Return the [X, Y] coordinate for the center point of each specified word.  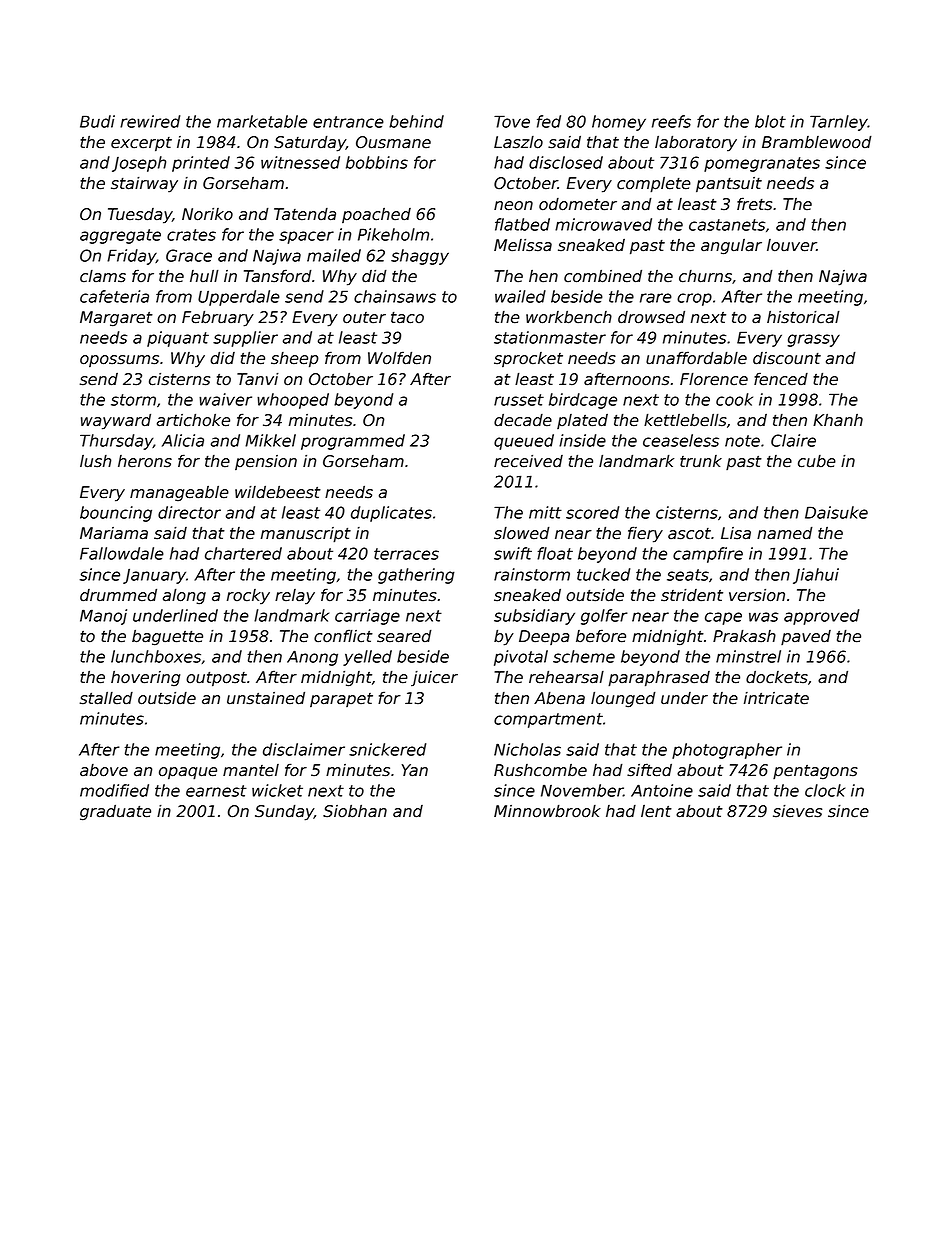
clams [103, 276]
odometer [578, 204]
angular [731, 247]
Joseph [139, 164]
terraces [406, 554]
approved [821, 617]
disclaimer [304, 749]
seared [404, 636]
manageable [179, 493]
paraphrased [659, 678]
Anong [312, 658]
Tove [512, 121]
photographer [727, 751]
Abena [559, 698]
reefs [671, 121]
